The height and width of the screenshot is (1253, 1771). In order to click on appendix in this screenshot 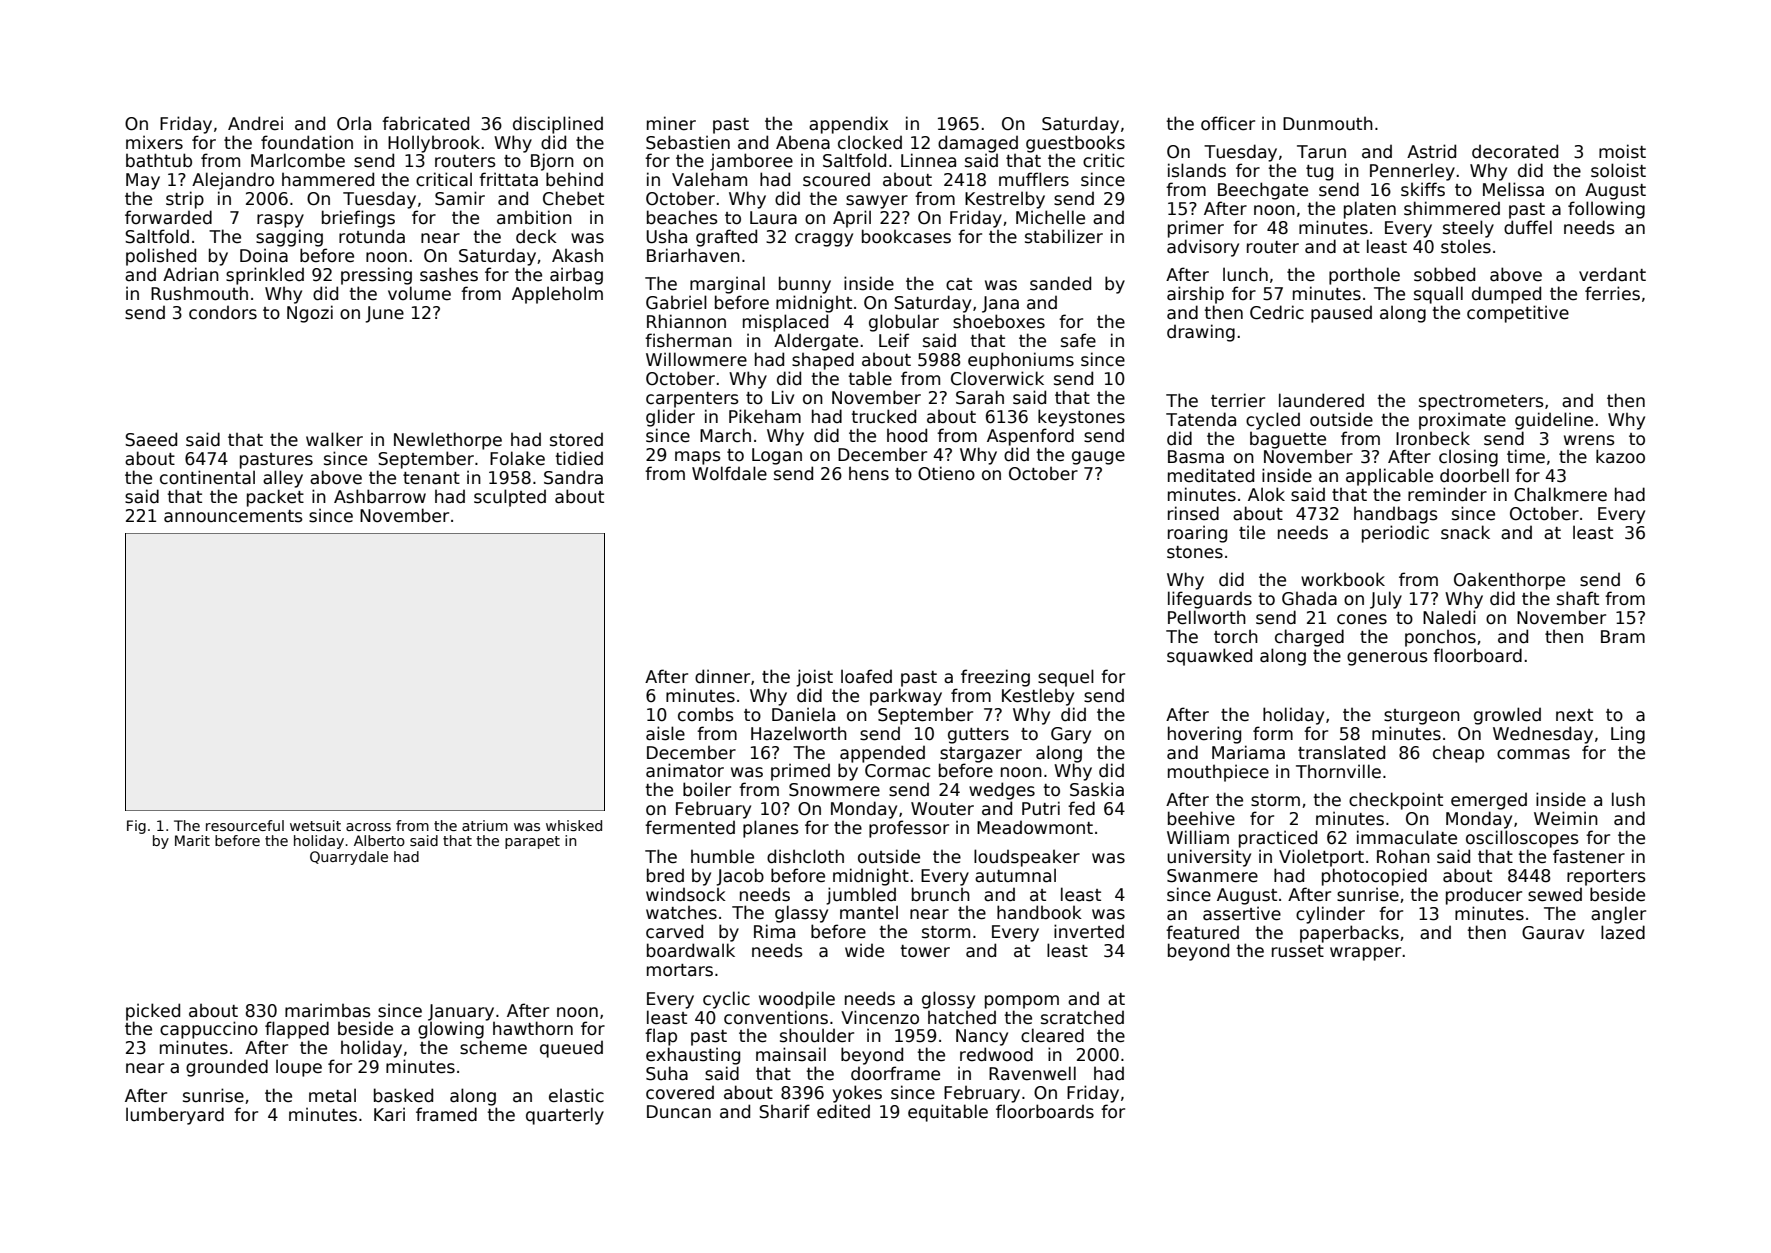, I will do `click(848, 125)`.
